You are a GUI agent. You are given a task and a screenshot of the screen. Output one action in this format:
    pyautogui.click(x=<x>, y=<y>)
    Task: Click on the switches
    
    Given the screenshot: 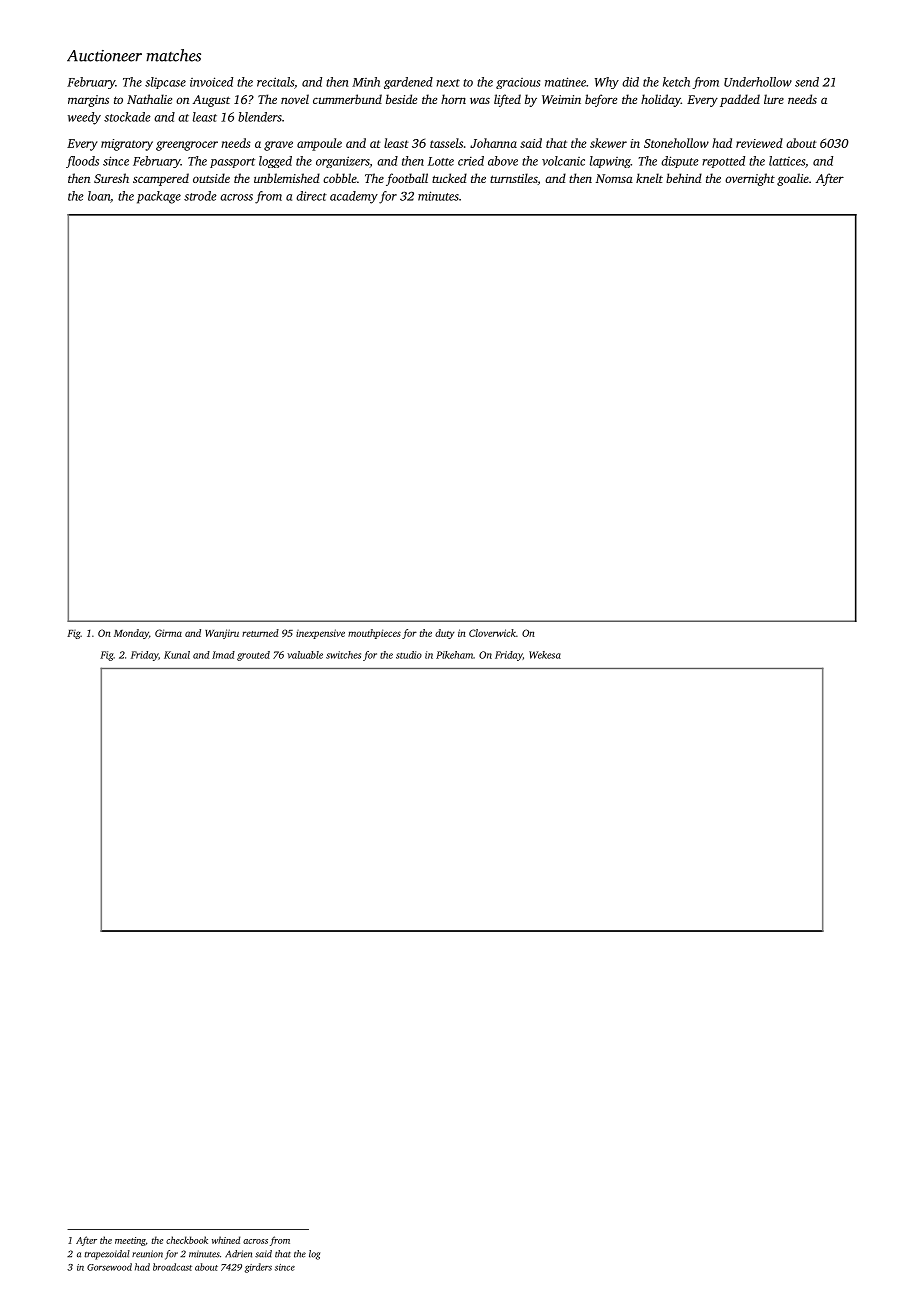 What is the action you would take?
    pyautogui.click(x=343, y=655)
